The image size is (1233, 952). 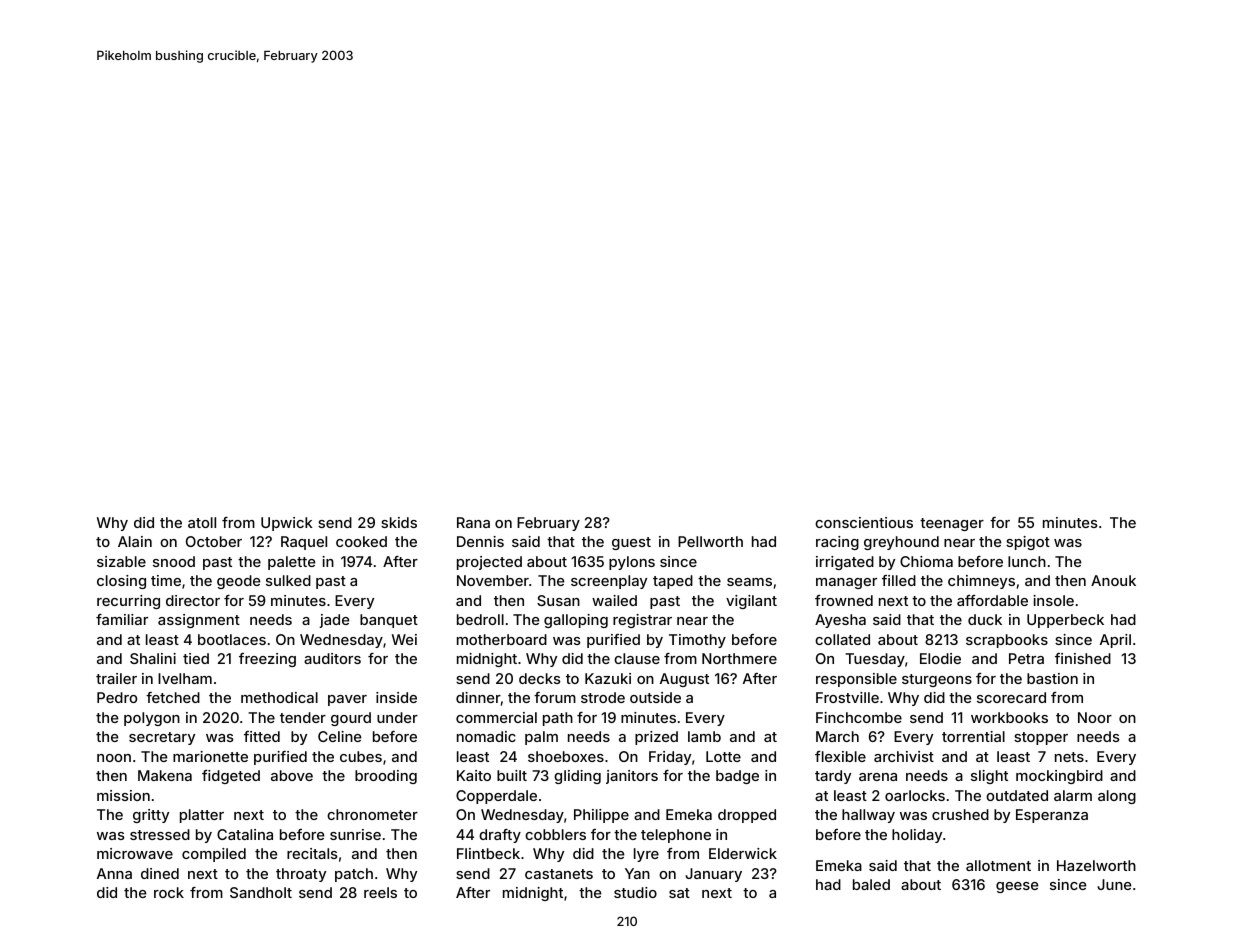 I want to click on Sandholt, so click(x=261, y=892).
